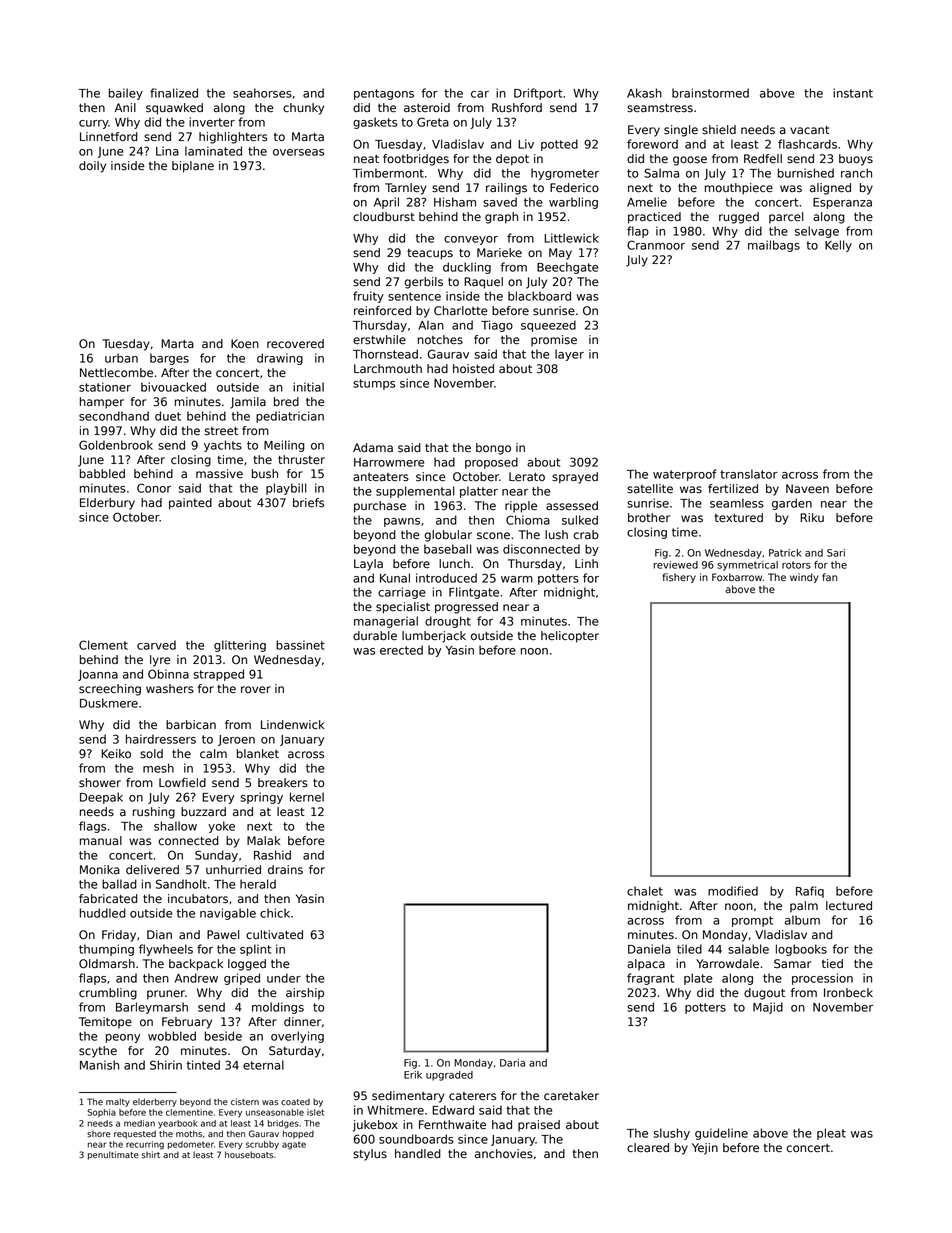 The image size is (952, 1233). Describe the element at coordinates (107, 504) in the document. I see `Elderbury` at that location.
